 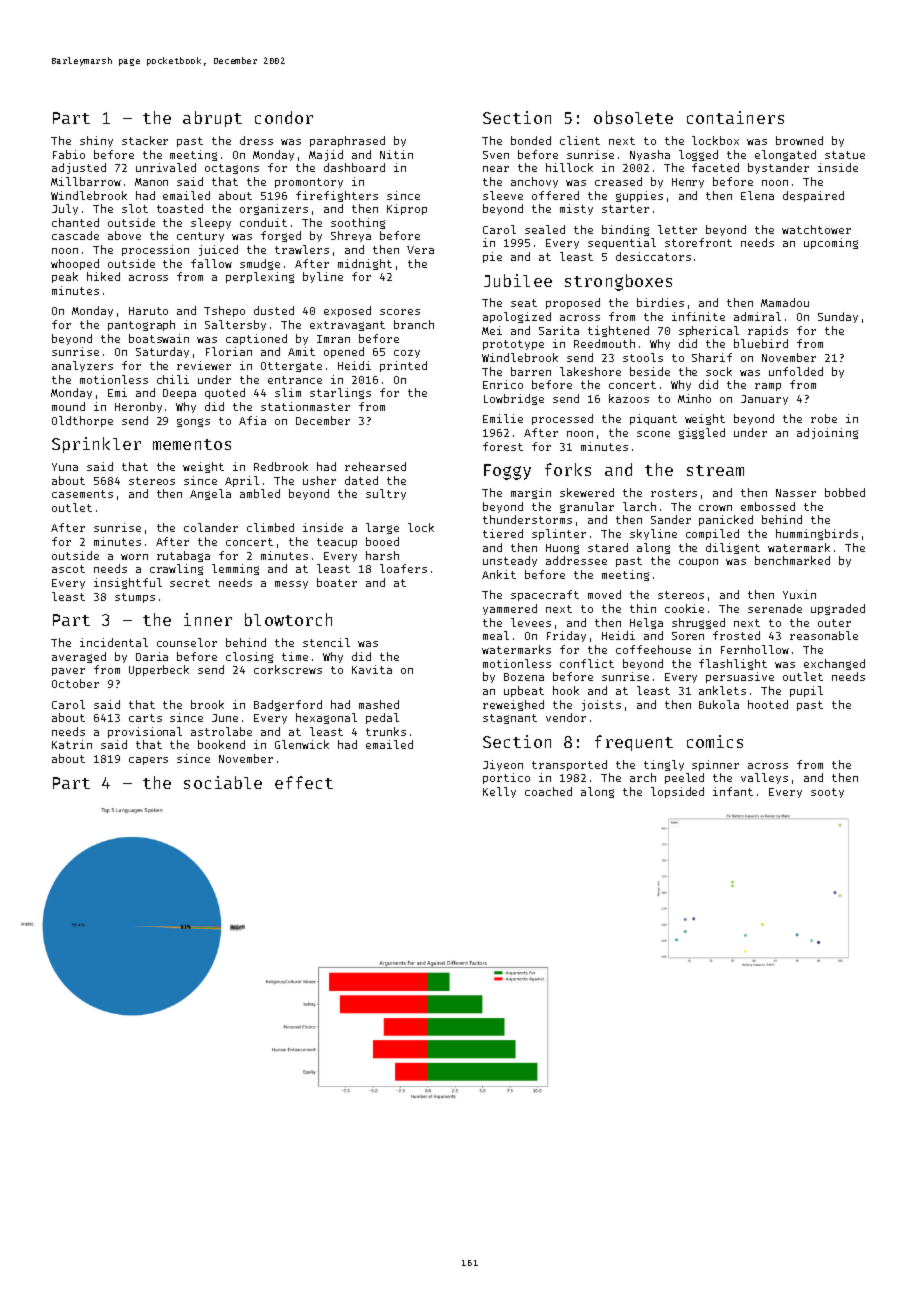 What do you see at coordinates (715, 470) in the screenshot?
I see `stream` at bounding box center [715, 470].
